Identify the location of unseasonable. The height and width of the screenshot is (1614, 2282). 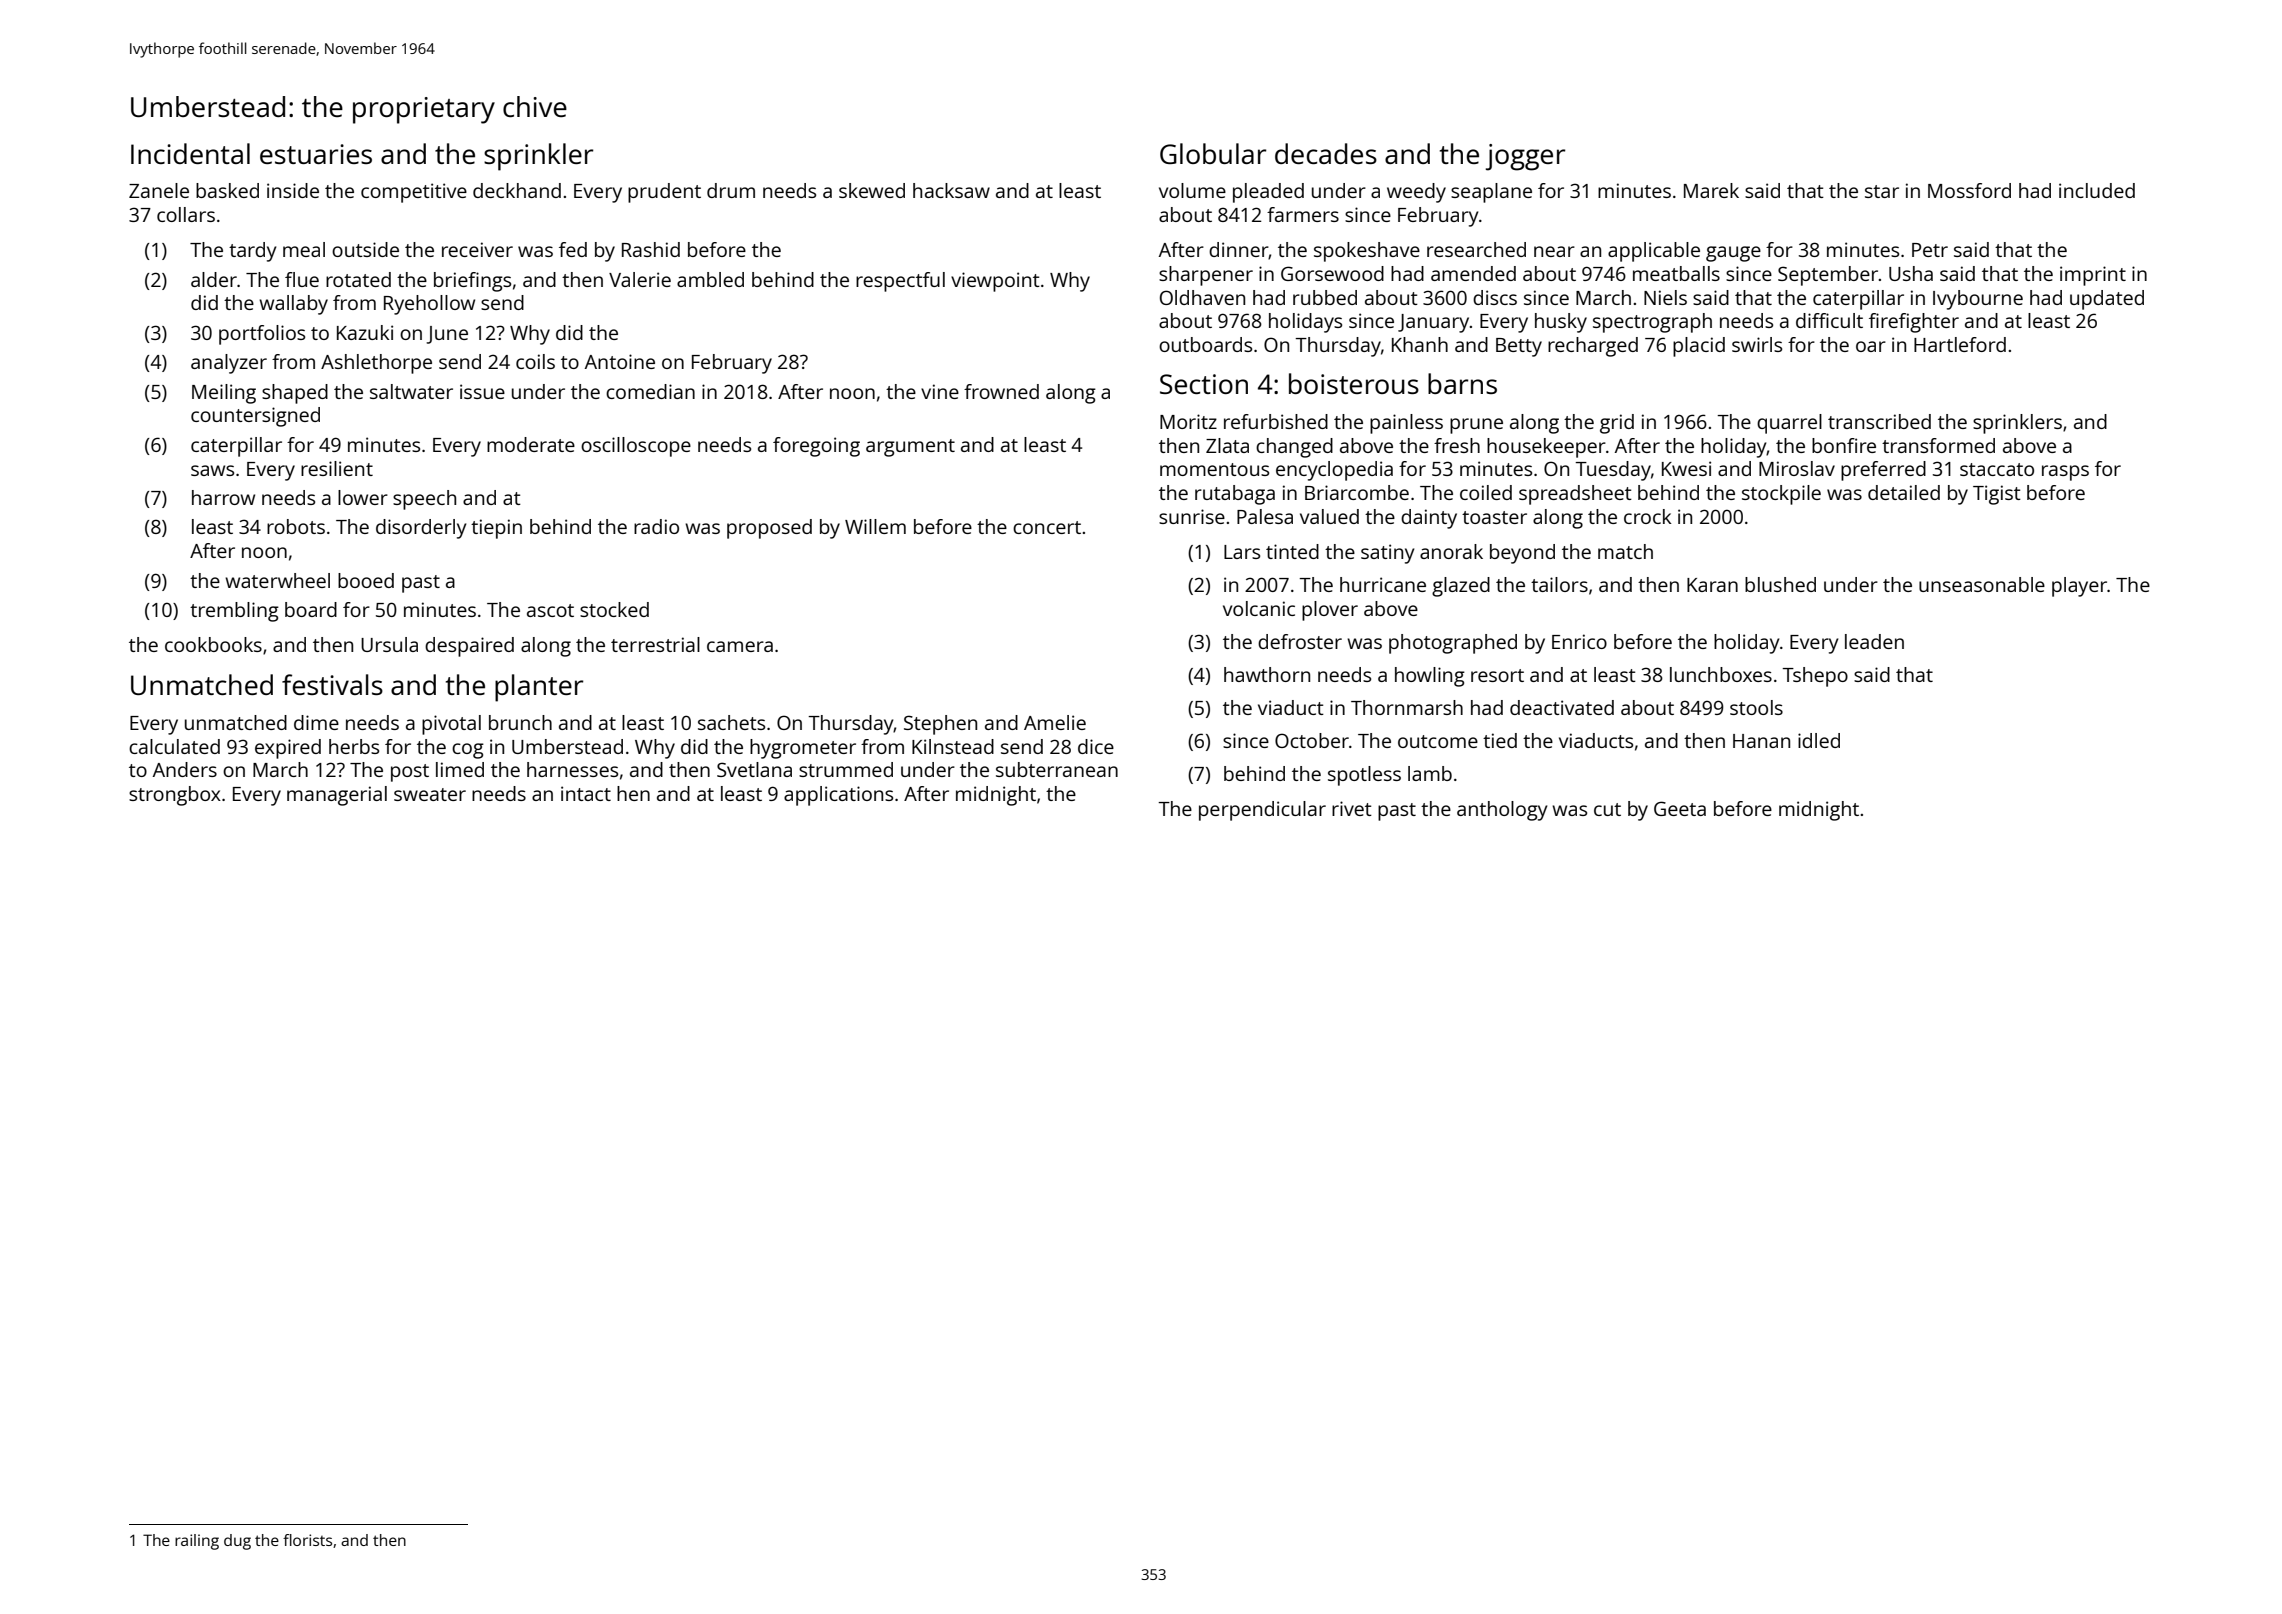
(1982, 584).
